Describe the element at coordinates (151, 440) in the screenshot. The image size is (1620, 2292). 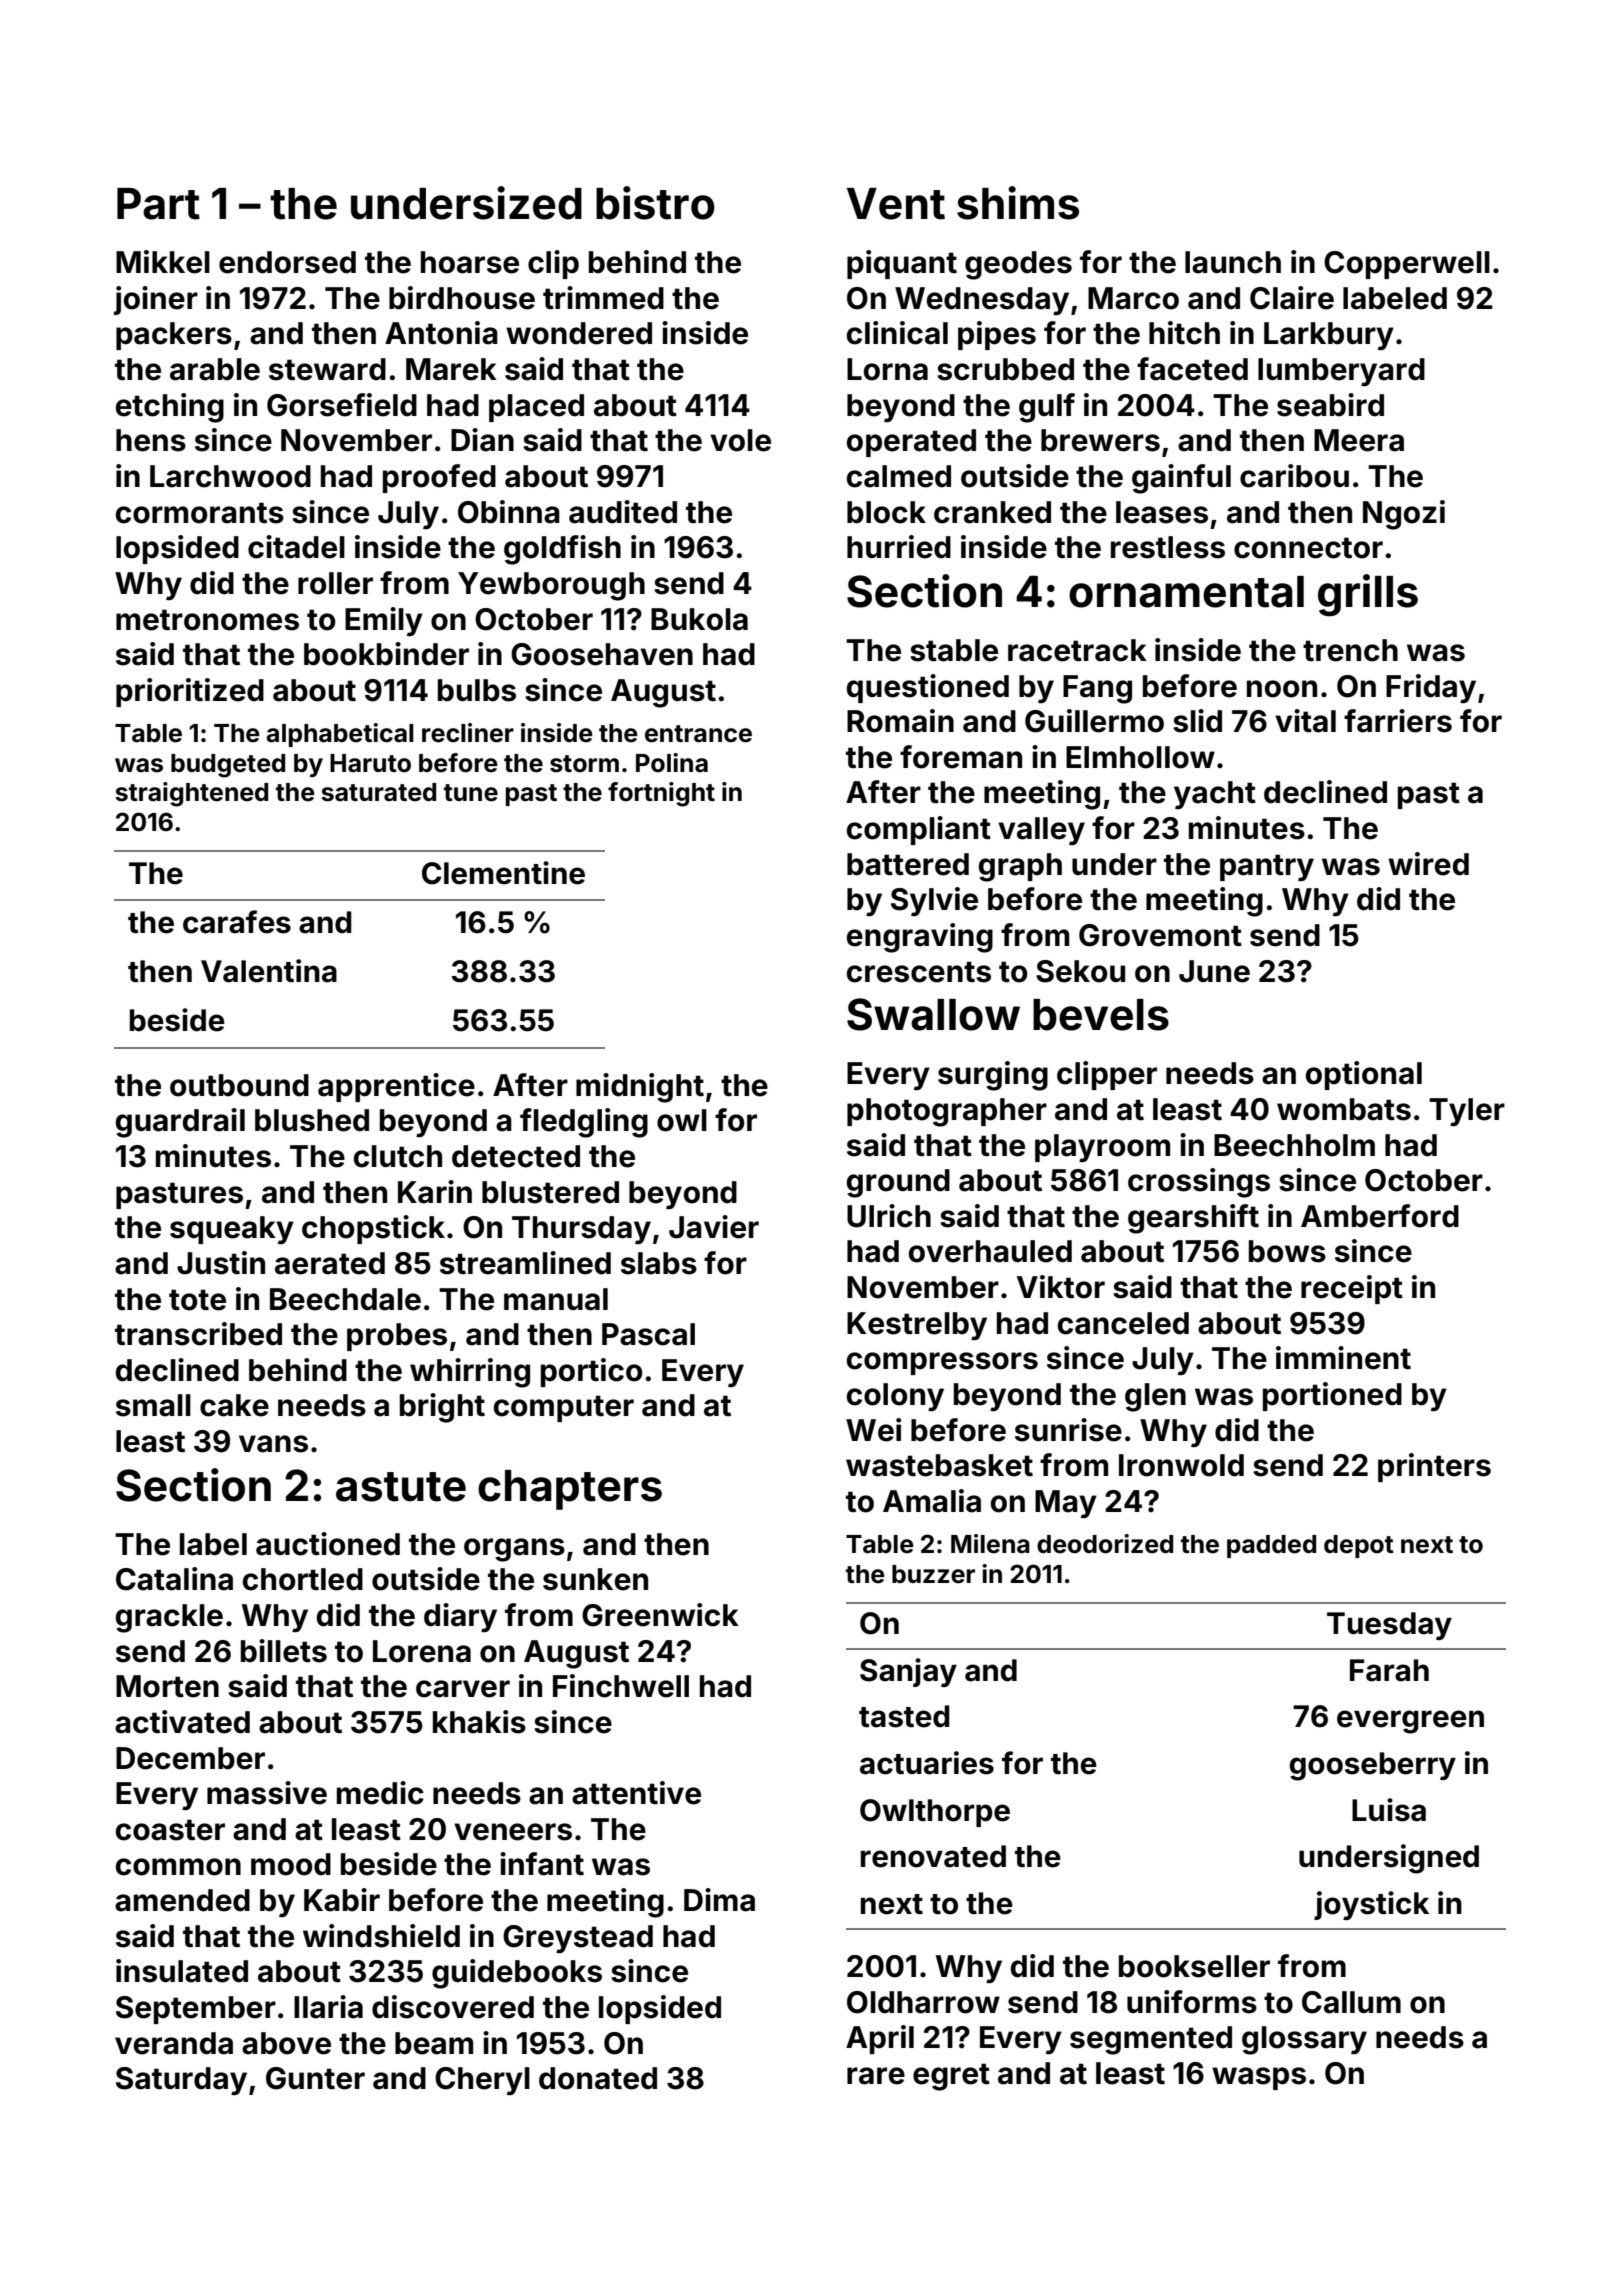
I see `hens` at that location.
